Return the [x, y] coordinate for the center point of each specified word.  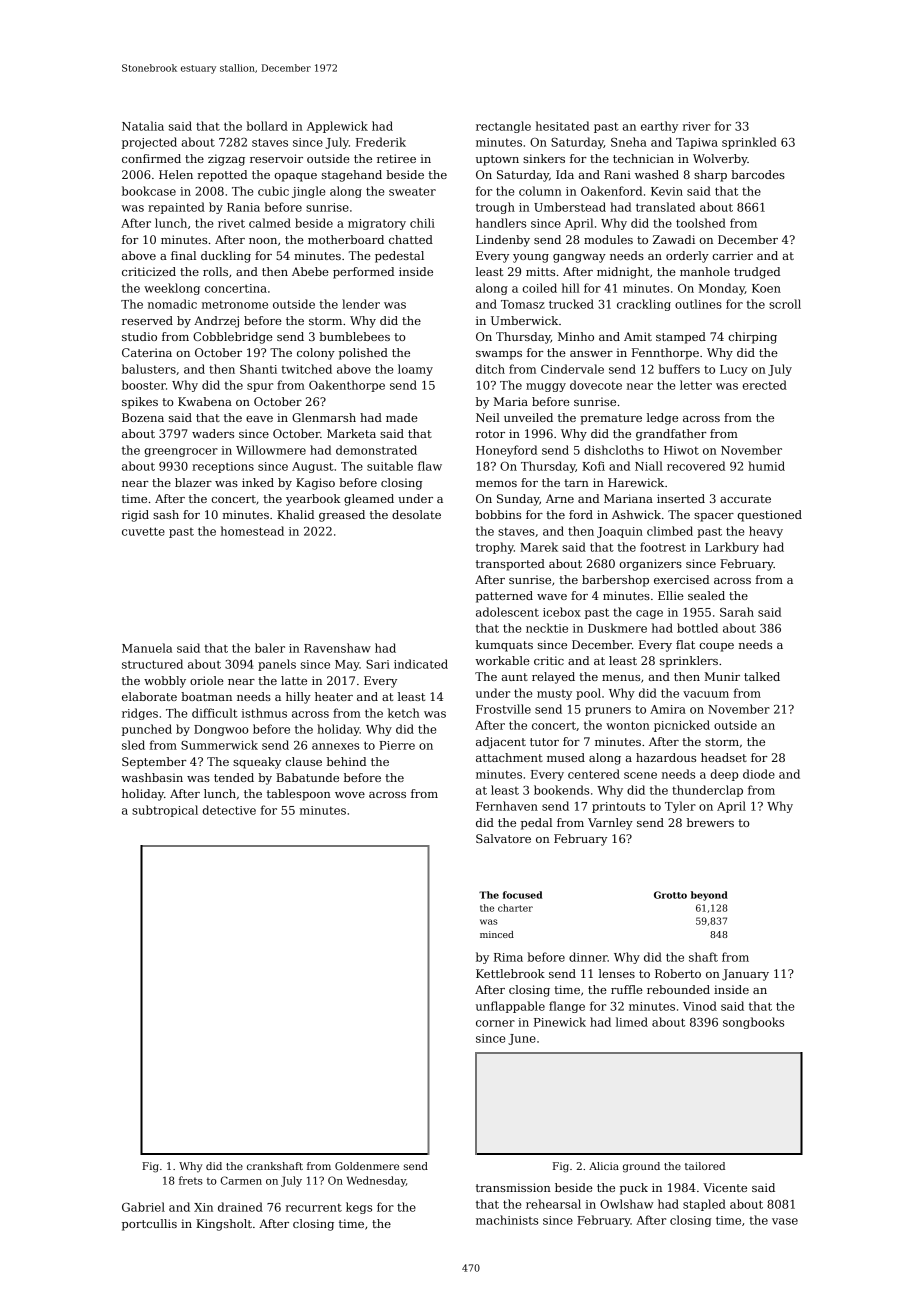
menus [621, 678]
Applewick [337, 127]
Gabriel [143, 1207]
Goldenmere [367, 1166]
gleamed [369, 500]
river [697, 126]
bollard [267, 126]
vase [785, 1221]
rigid [135, 516]
